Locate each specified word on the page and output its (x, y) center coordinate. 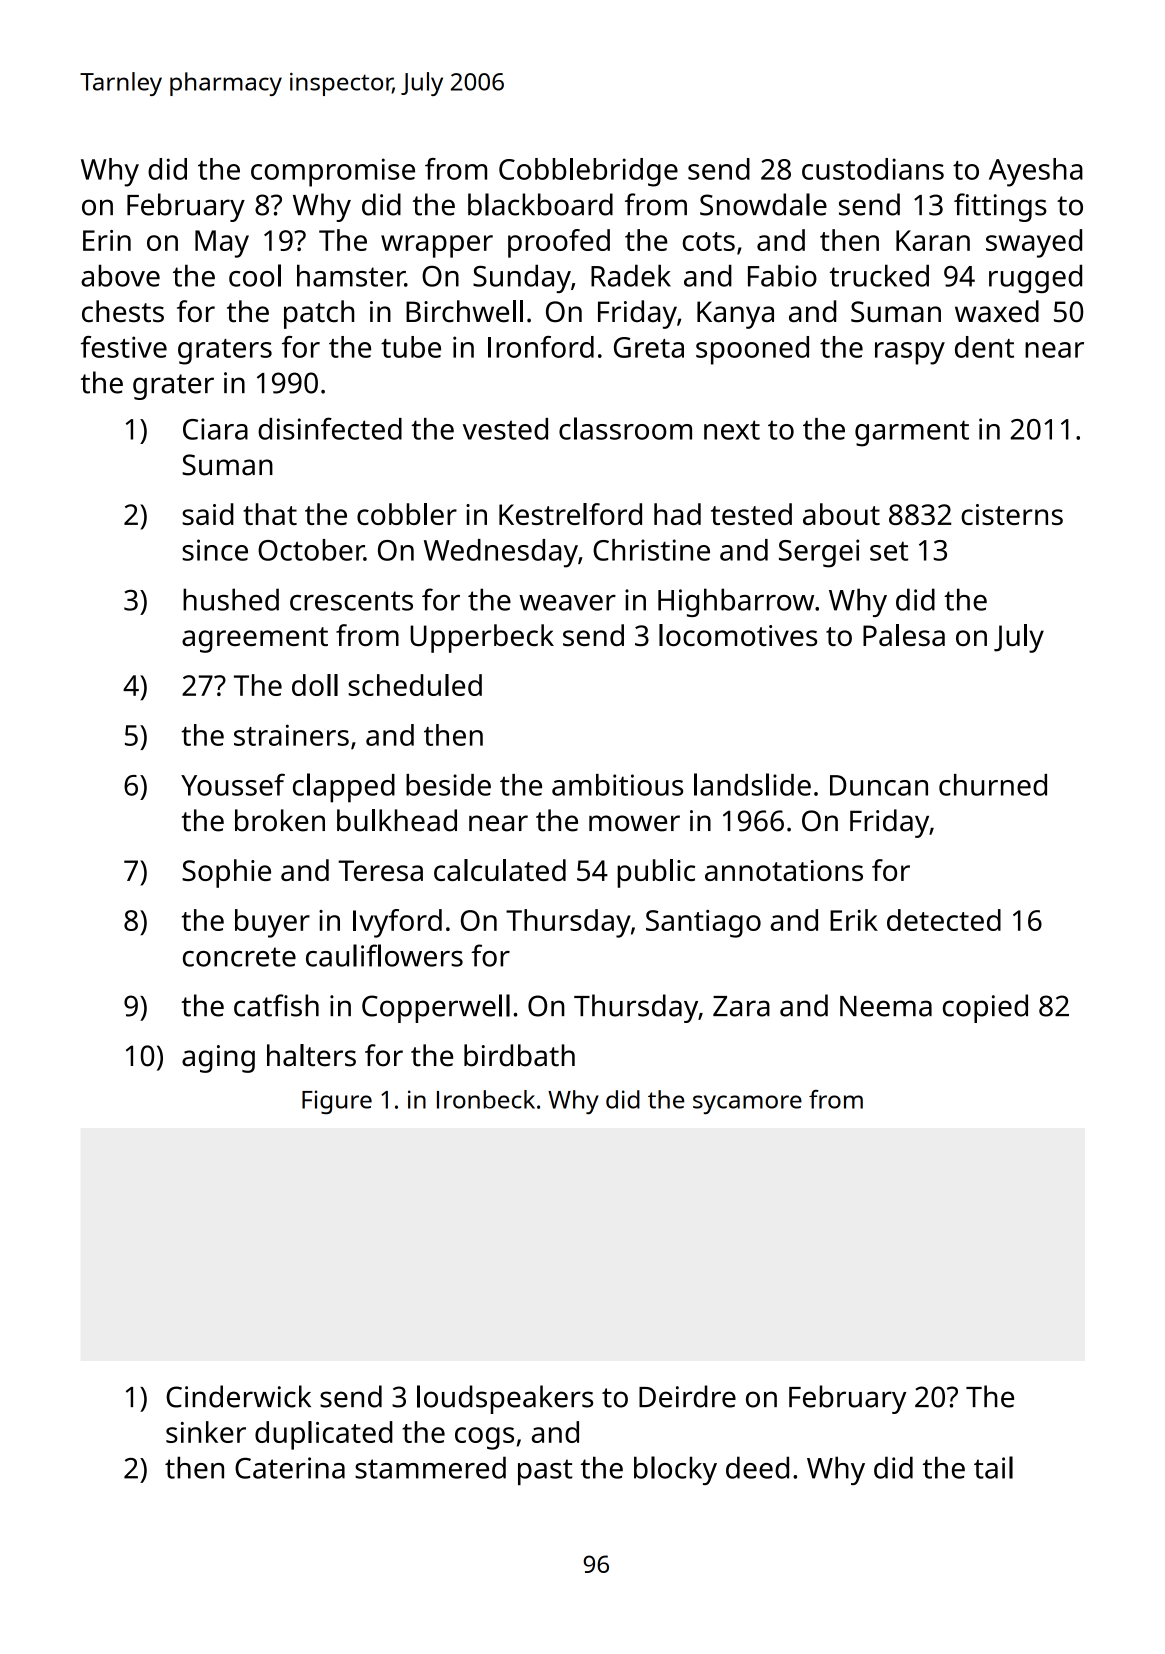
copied (985, 1008)
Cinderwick (238, 1396)
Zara (741, 1006)
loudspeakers (505, 1399)
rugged (1035, 278)
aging (218, 1059)
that (270, 514)
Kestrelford (570, 514)
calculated (500, 870)
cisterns (1012, 514)
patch (319, 314)
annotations (784, 870)
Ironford (541, 347)
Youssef (233, 784)
